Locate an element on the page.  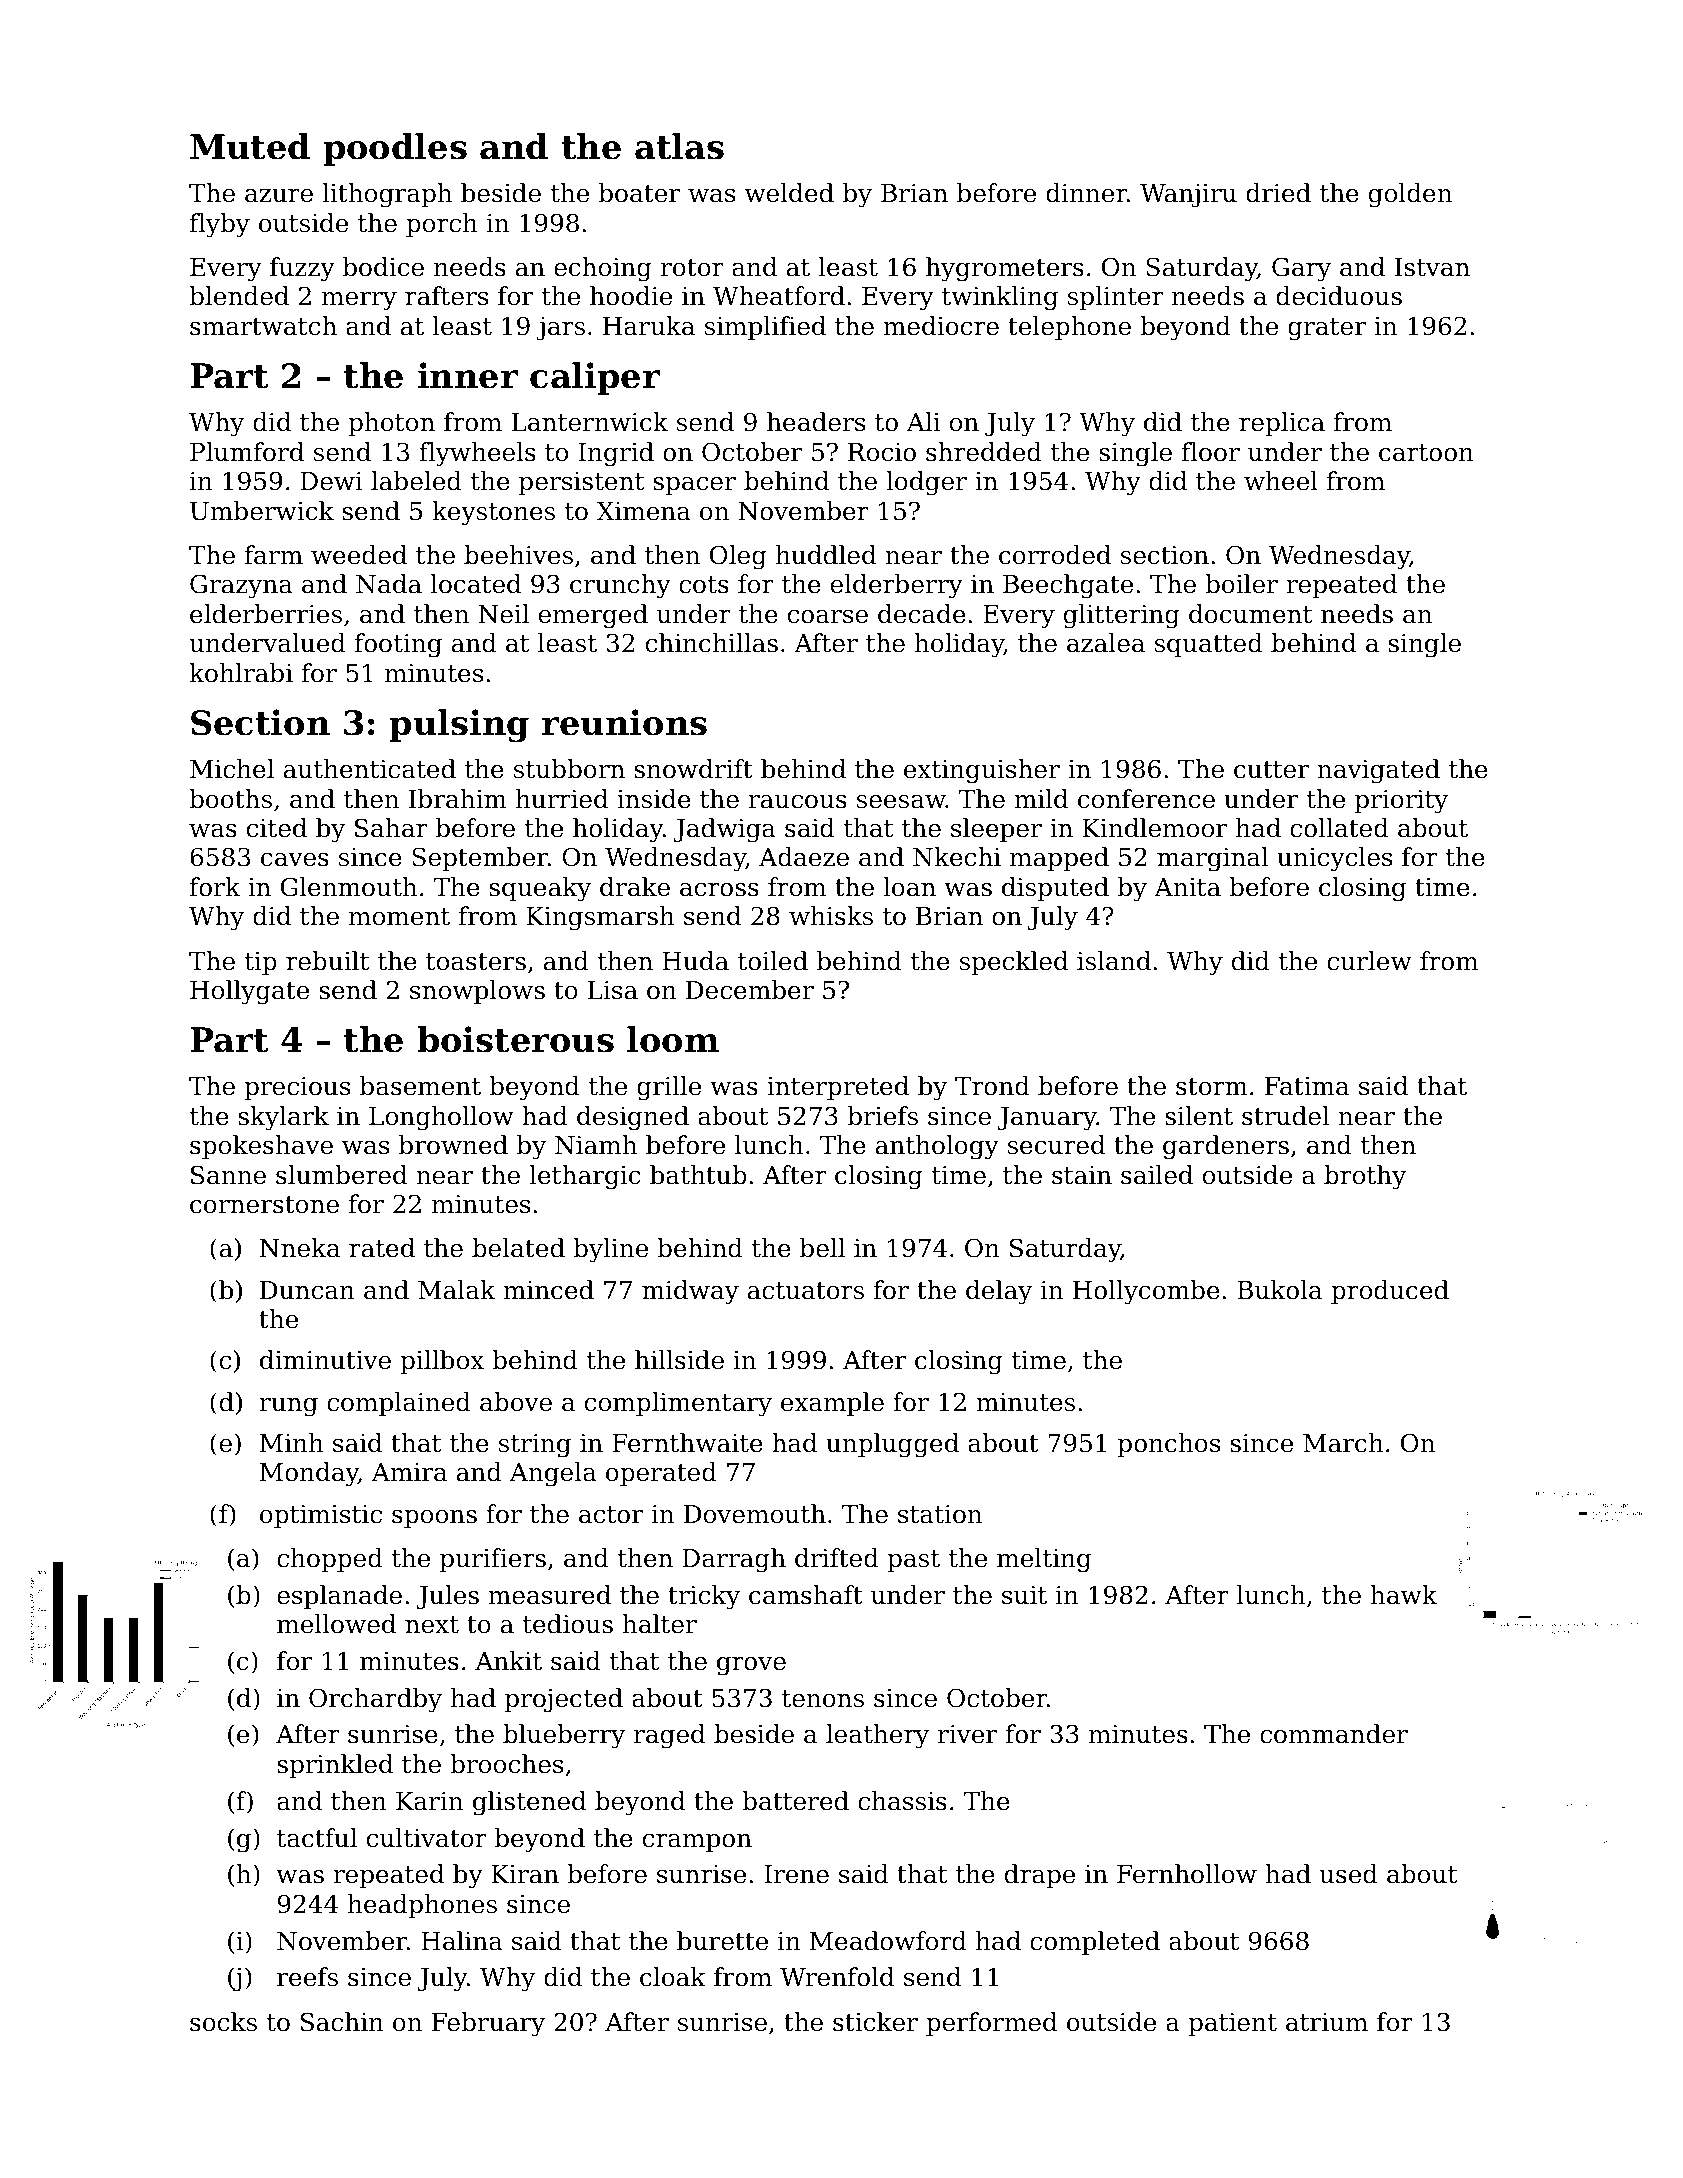
produced is located at coordinates (1390, 1292).
